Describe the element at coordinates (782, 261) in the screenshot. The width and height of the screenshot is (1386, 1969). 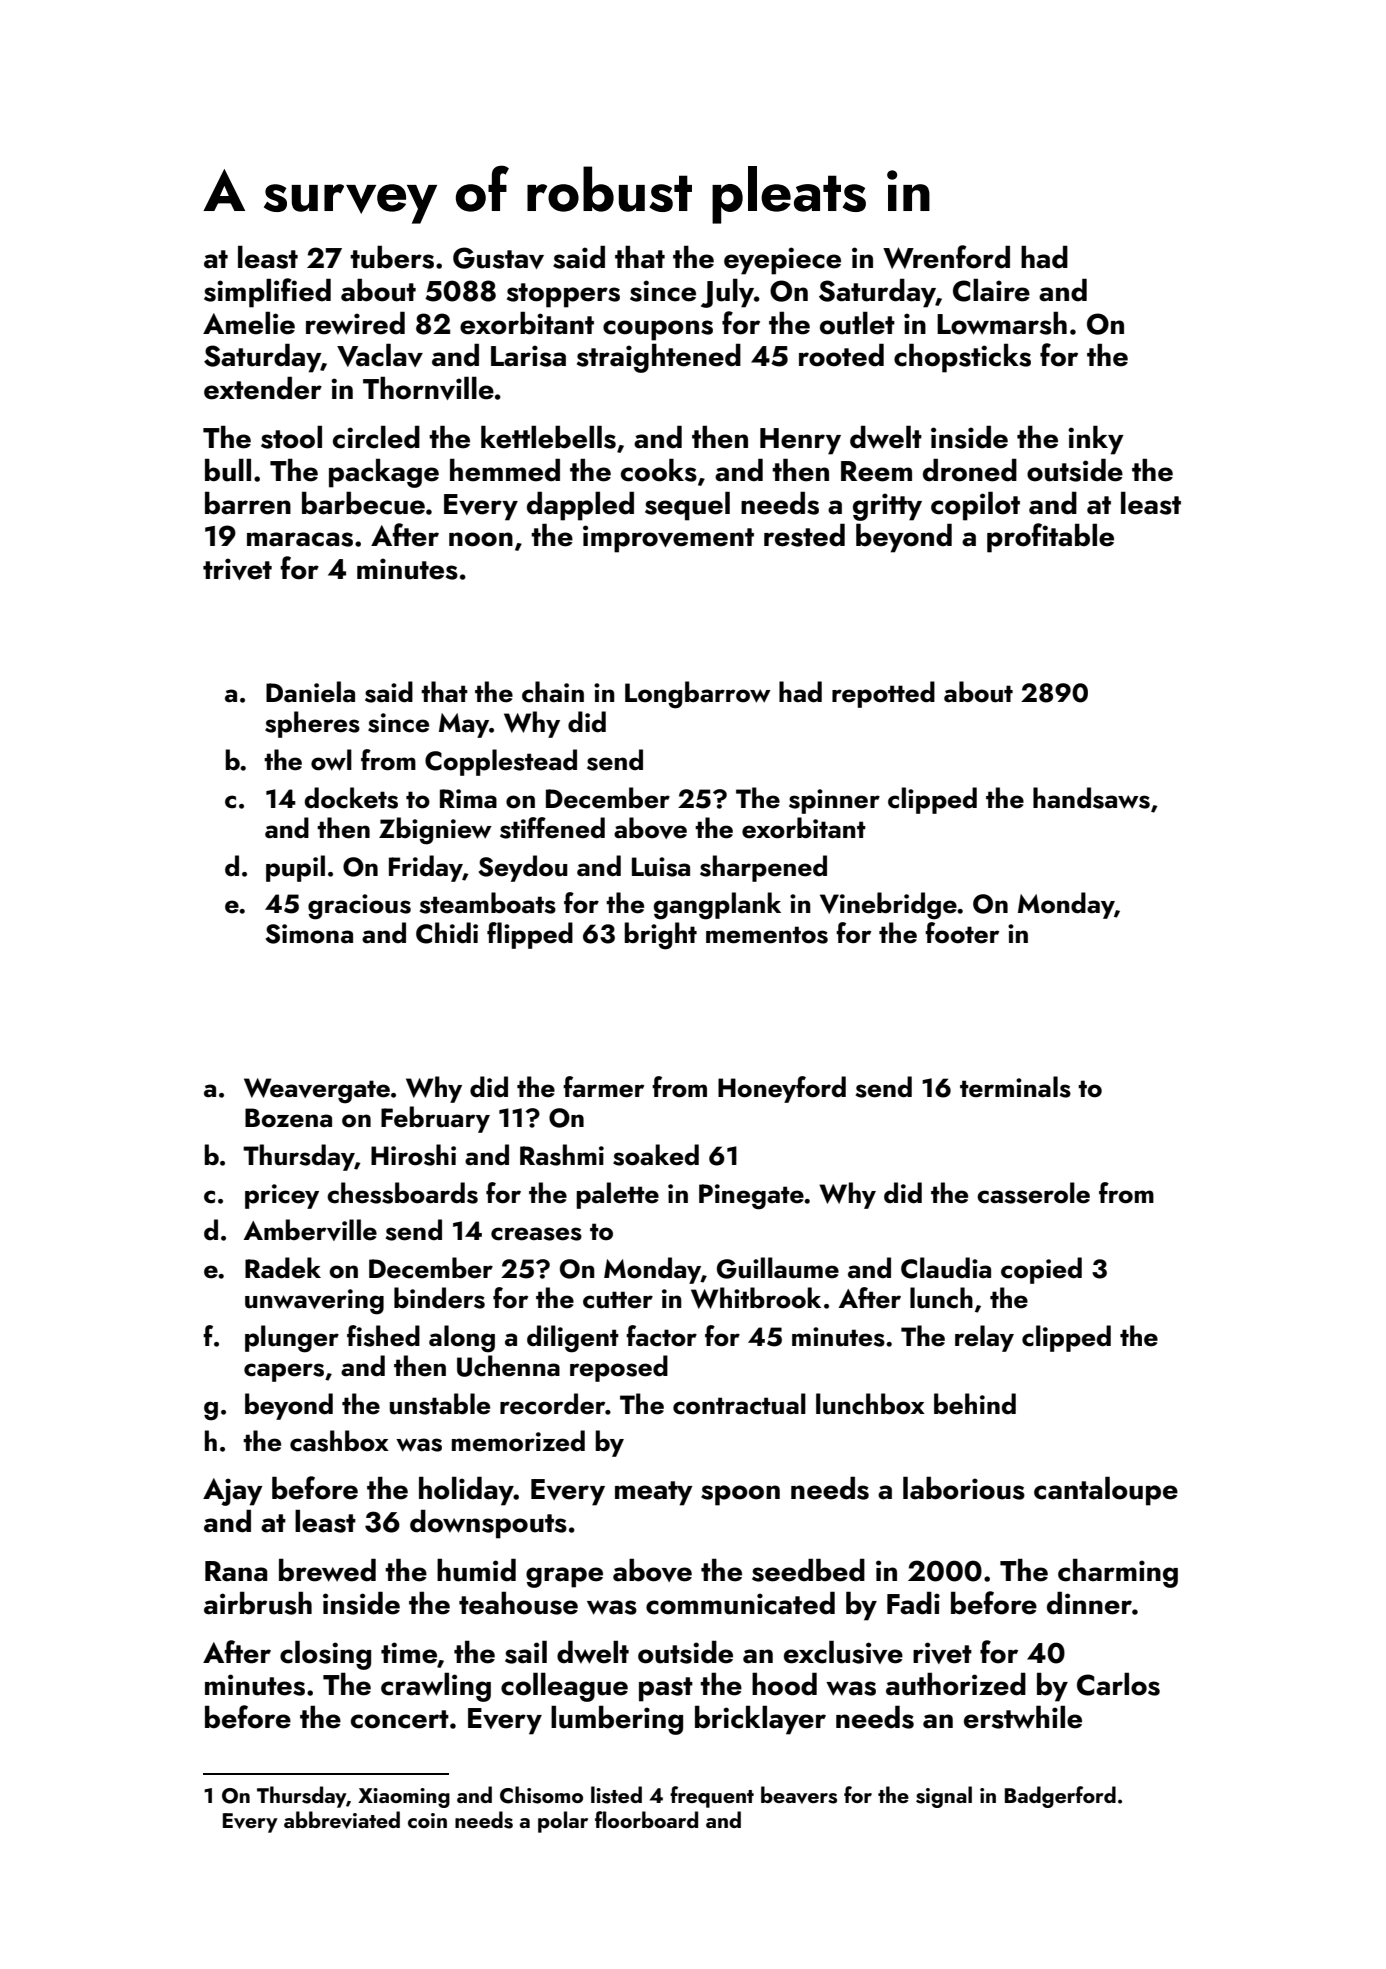
I see `eyepiece` at that location.
